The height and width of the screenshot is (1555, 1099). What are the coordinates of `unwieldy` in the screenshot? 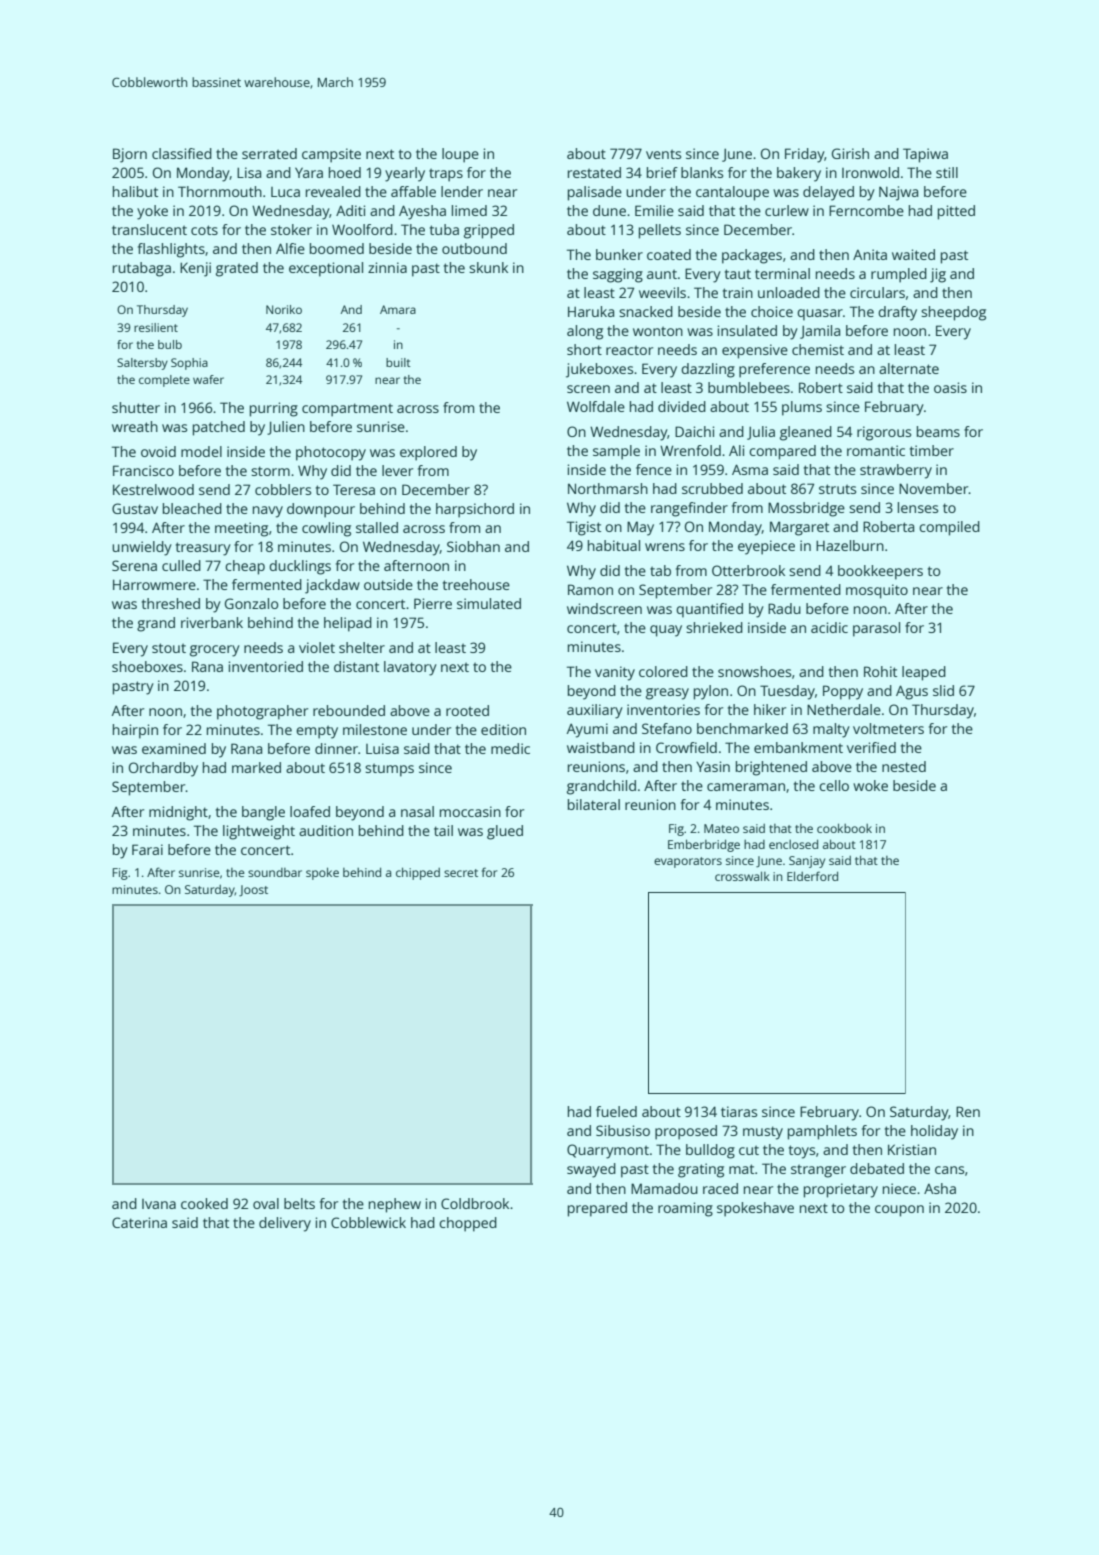 It's located at (142, 548).
